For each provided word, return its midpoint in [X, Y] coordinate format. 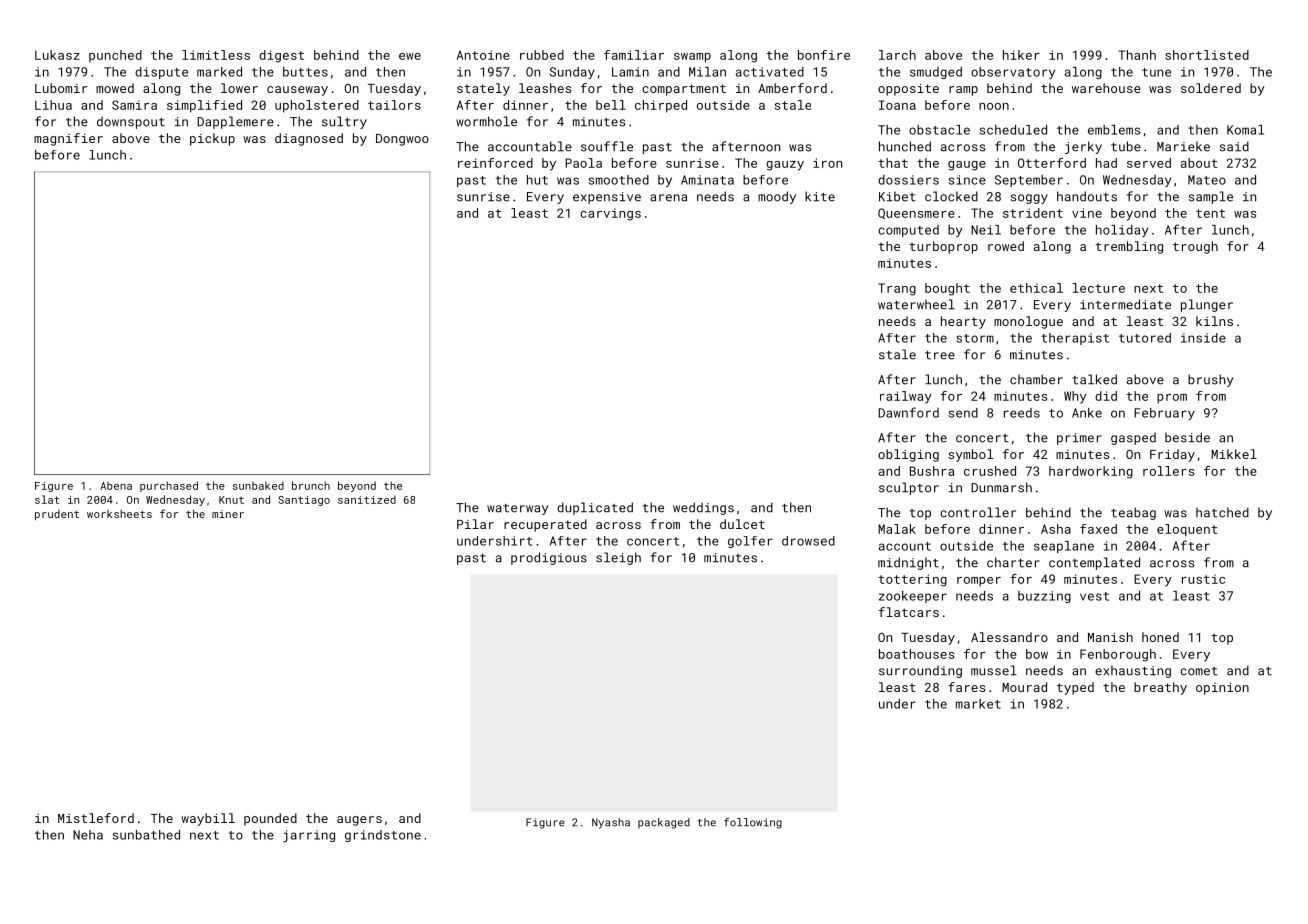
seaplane [1064, 547]
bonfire [824, 55]
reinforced [495, 163]
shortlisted [1207, 55]
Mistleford [96, 818]
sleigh [618, 558]
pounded [270, 819]
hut [537, 180]
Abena [116, 485]
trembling [1129, 247]
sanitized [367, 499]
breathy [1160, 688]
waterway [517, 509]
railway [906, 397]
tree [940, 355]
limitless [216, 55]
